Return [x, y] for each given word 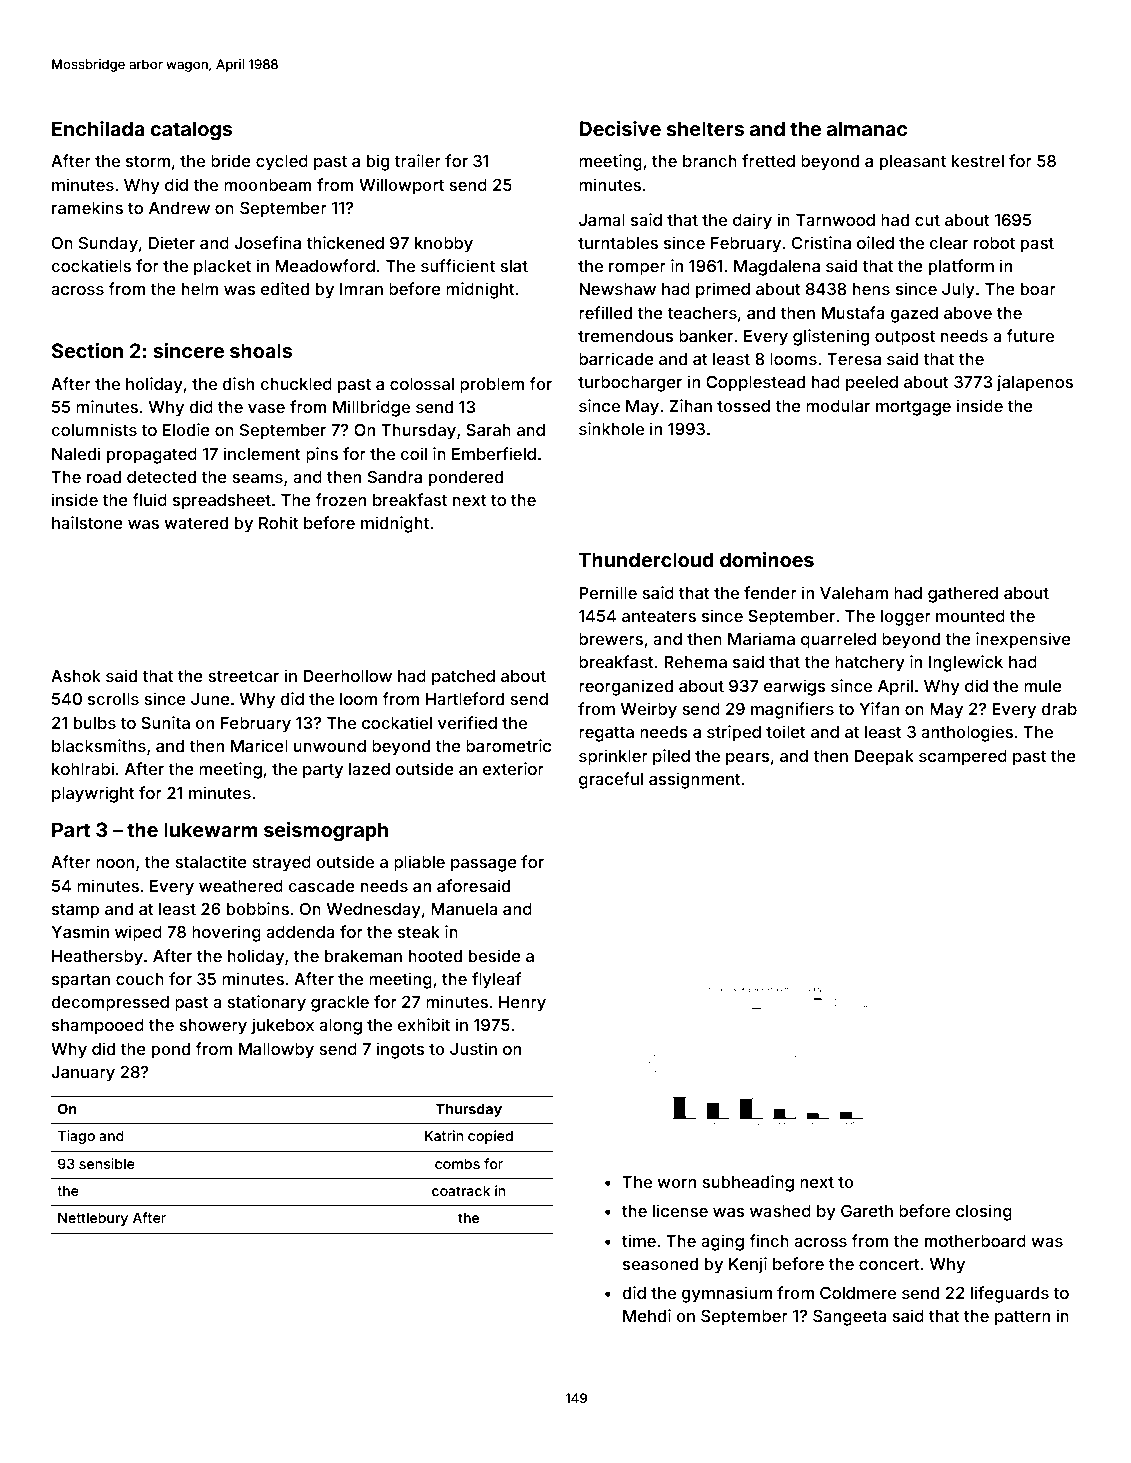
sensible [107, 1163]
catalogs [191, 131]
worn [676, 1183]
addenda [300, 932]
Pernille [608, 592]
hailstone [87, 522]
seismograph [326, 832]
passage [484, 865]
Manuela [464, 909]
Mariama [761, 638]
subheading [748, 1183]
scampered [963, 758]
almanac [867, 128]
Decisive [620, 128]
